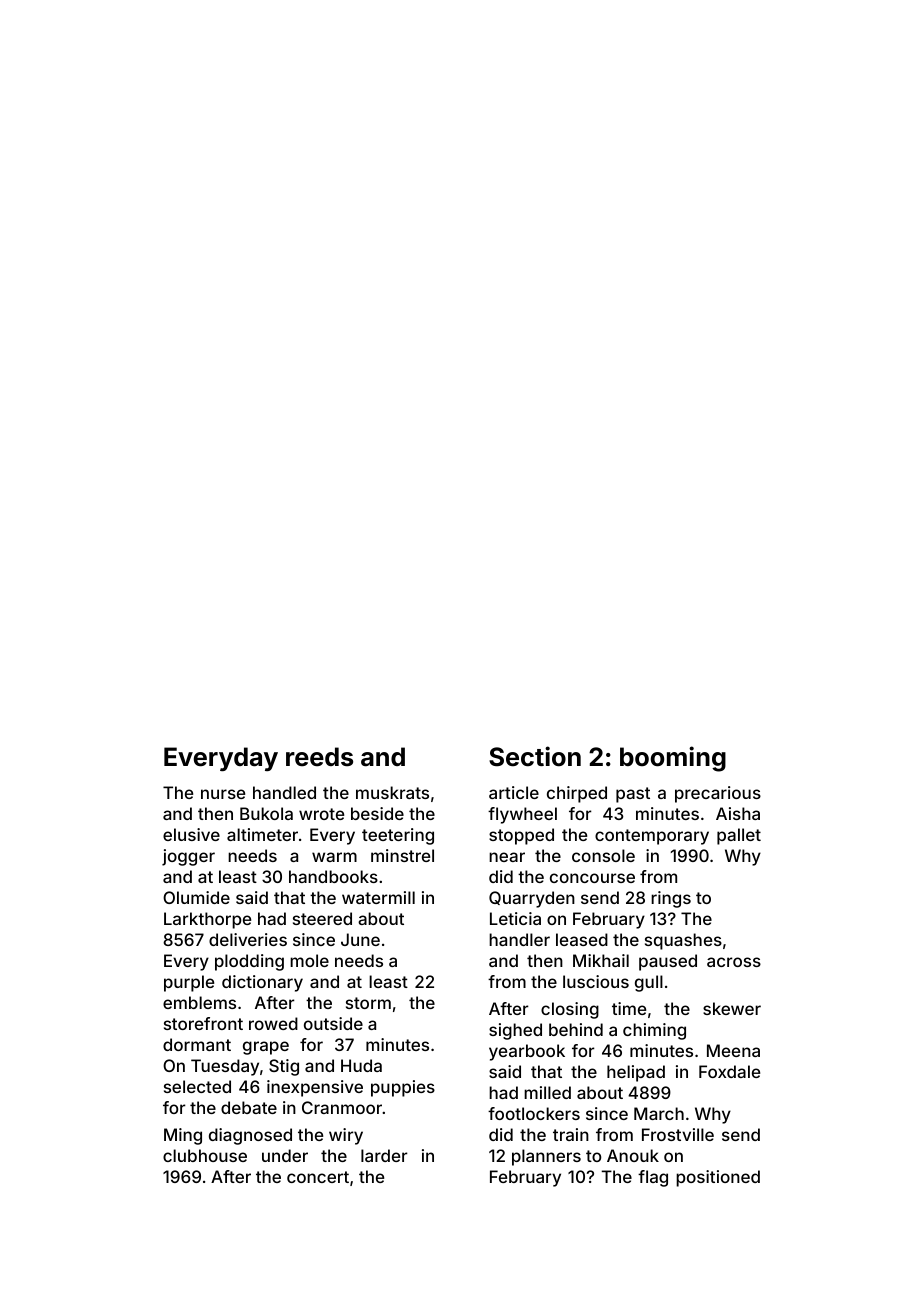 This screenshot has width=924, height=1311. Describe the element at coordinates (515, 918) in the screenshot. I see `Leticia` at that location.
